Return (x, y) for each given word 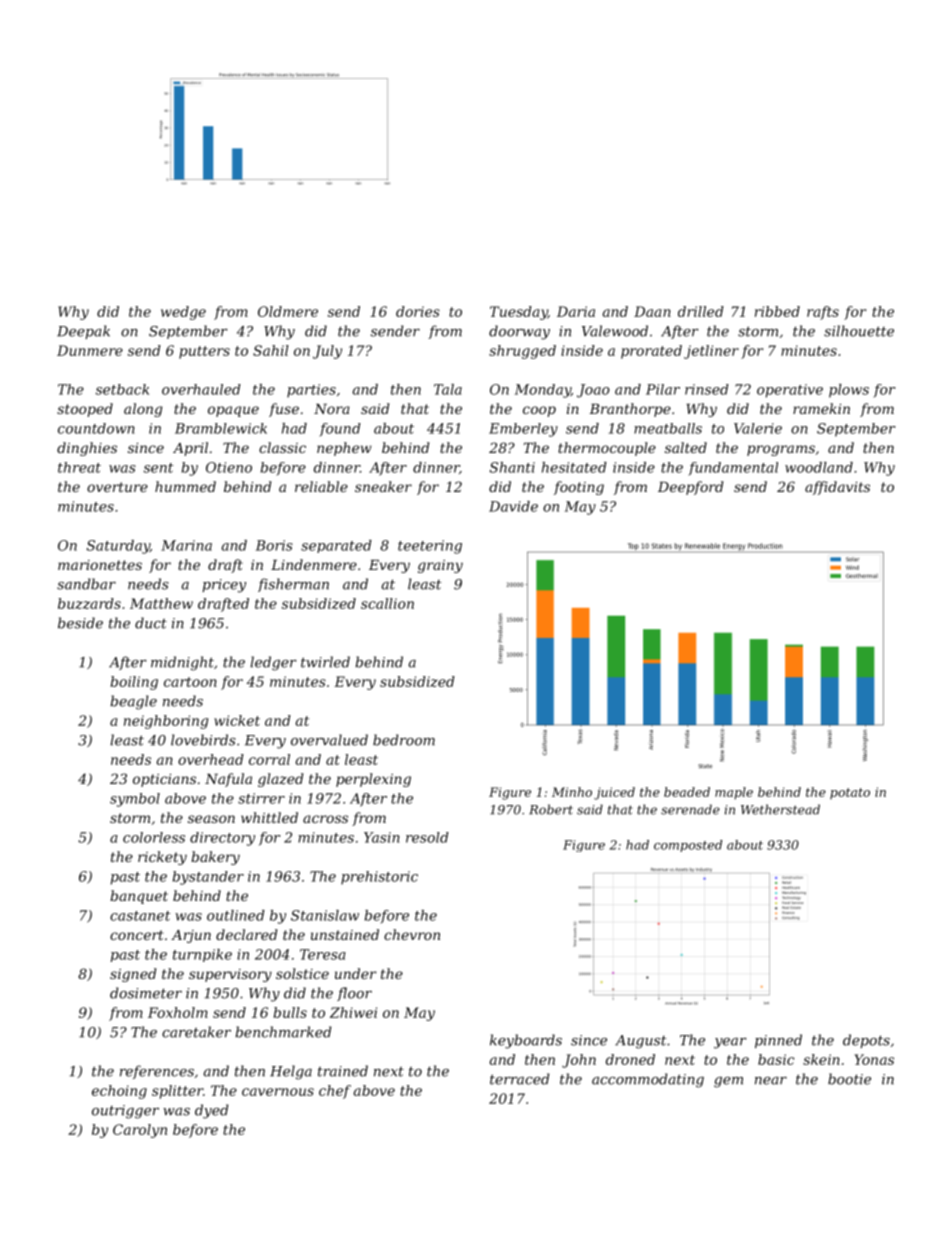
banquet (139, 897)
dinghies (87, 449)
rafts (823, 313)
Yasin (382, 837)
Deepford (690, 488)
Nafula (228, 780)
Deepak (83, 332)
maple (734, 793)
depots (866, 1041)
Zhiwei (353, 1012)
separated (336, 546)
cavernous (278, 1092)
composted (688, 846)
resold (427, 837)
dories (418, 311)
